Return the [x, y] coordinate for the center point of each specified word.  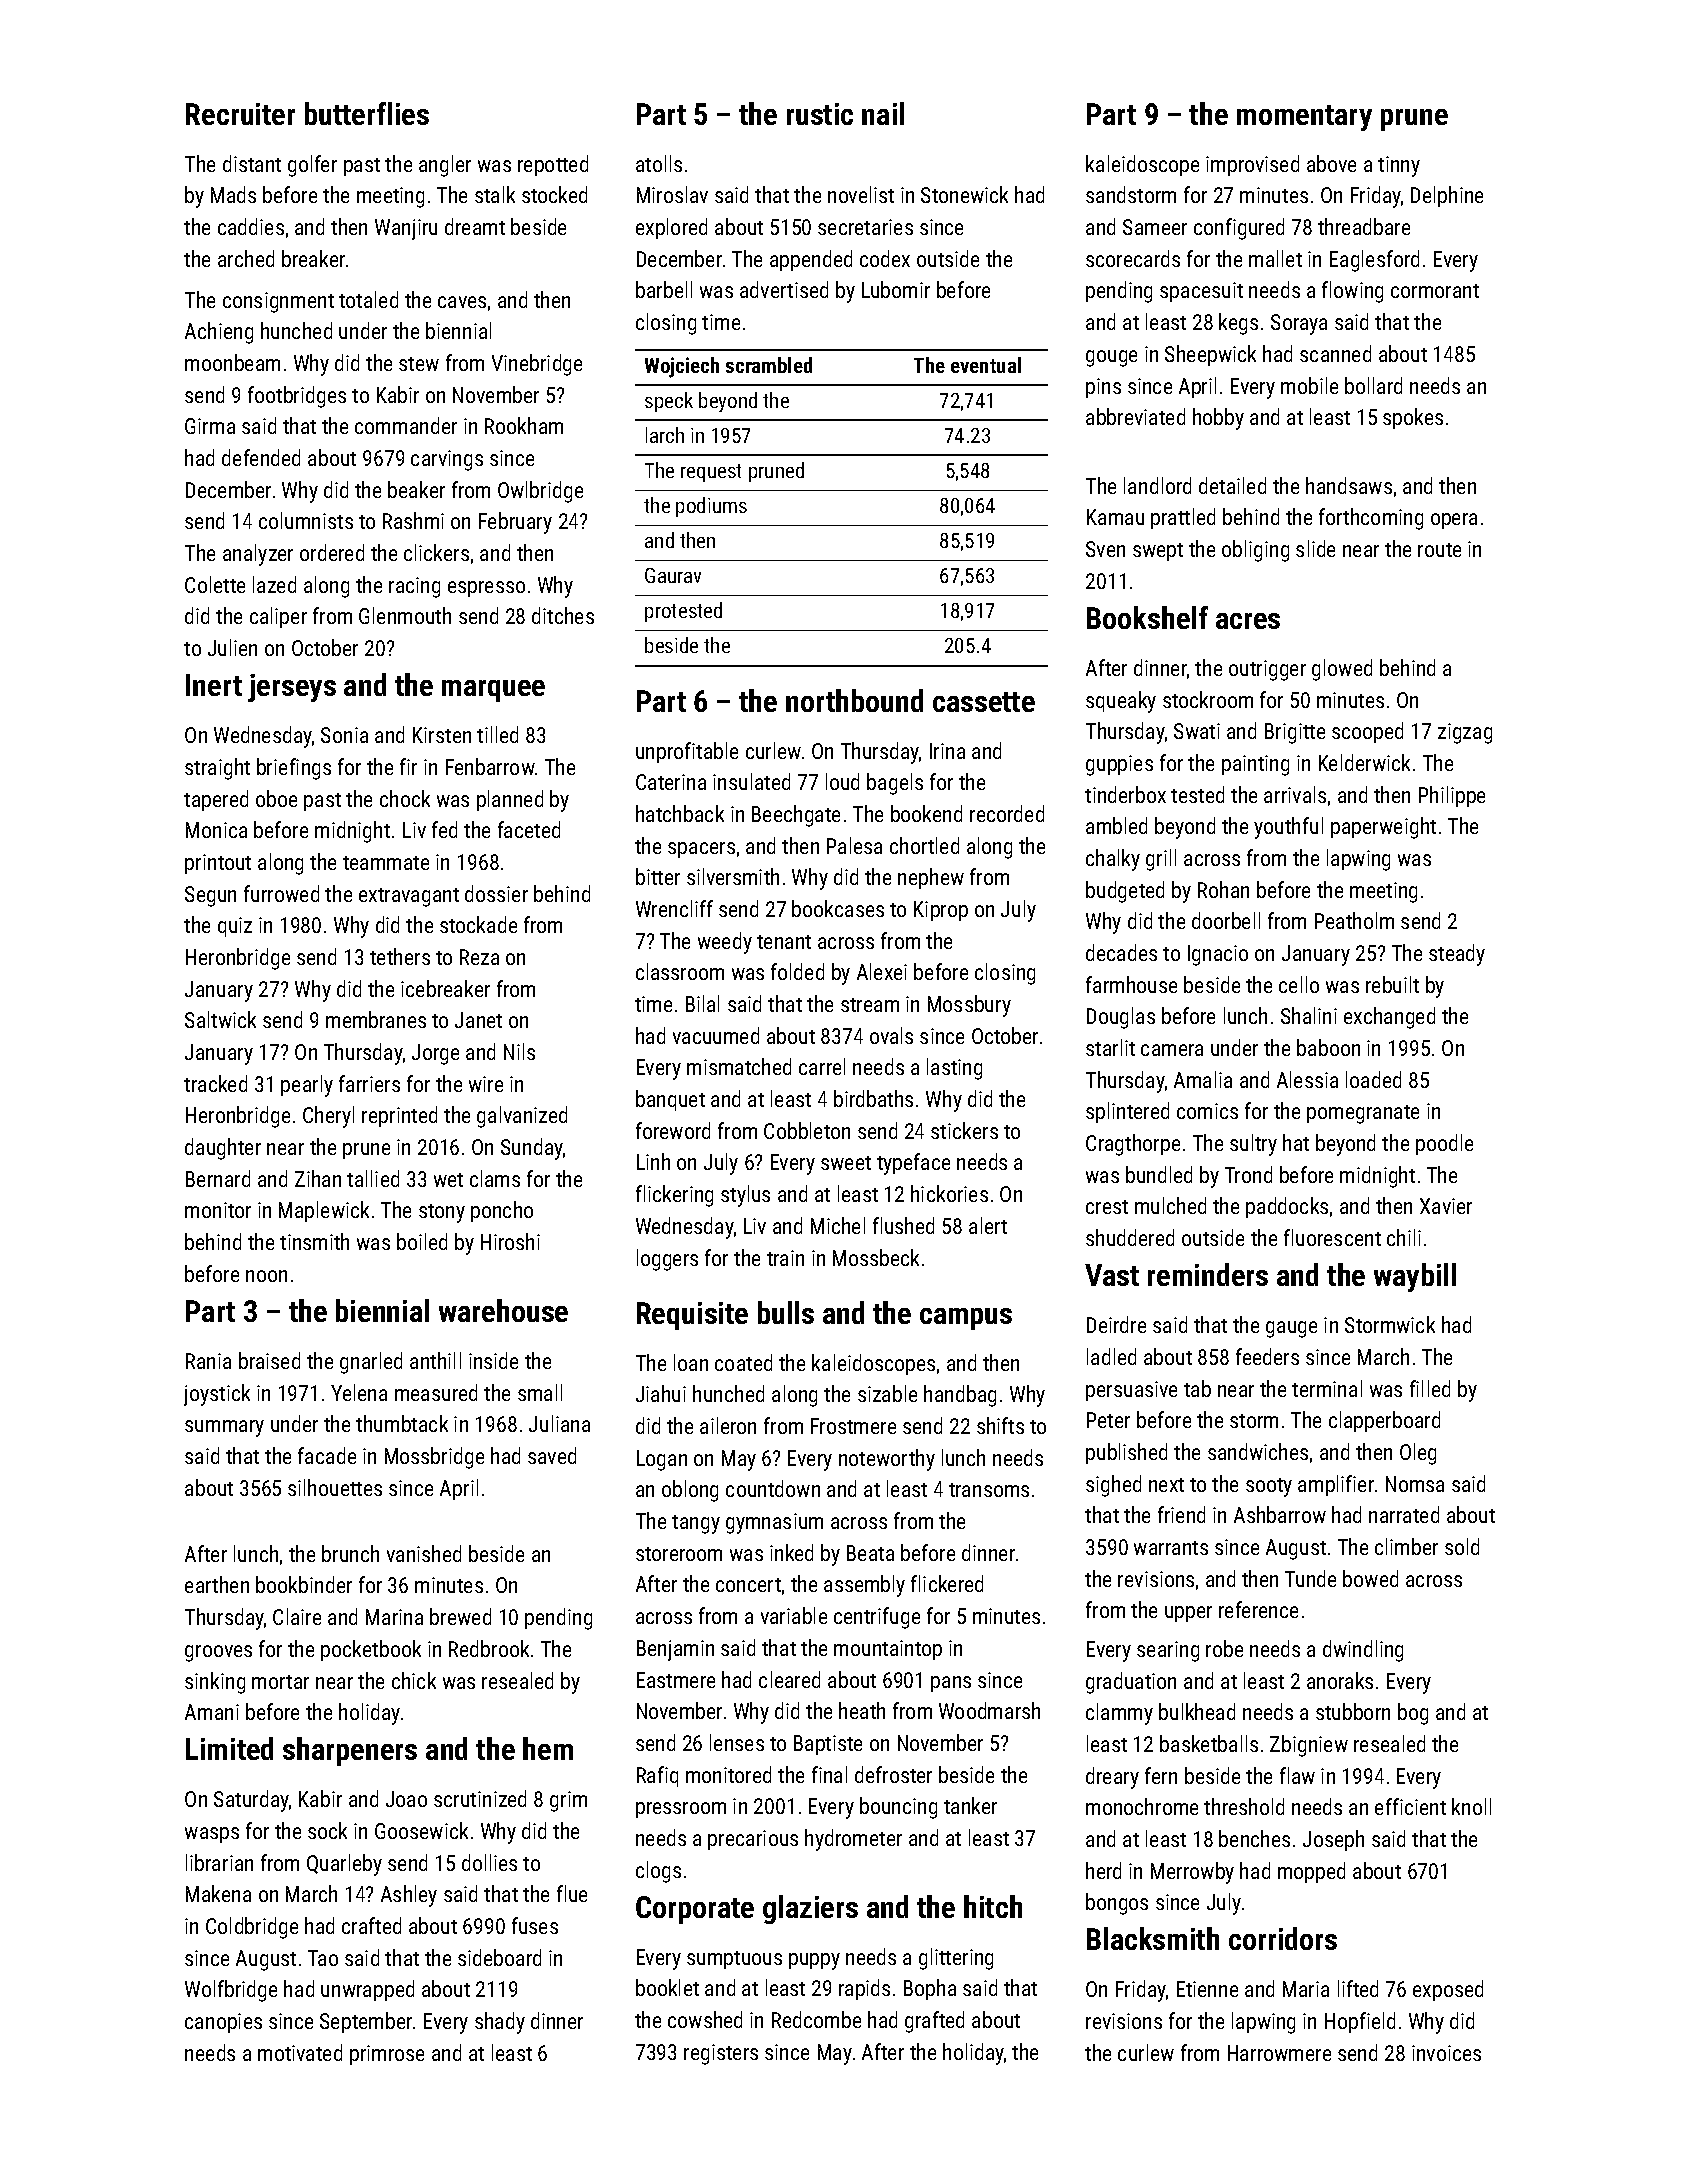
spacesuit [1201, 292]
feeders [1267, 1356]
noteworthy [887, 1460]
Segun [210, 896]
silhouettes [335, 1487]
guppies [1119, 765]
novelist [861, 194]
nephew [931, 878]
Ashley [409, 1896]
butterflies [367, 113]
